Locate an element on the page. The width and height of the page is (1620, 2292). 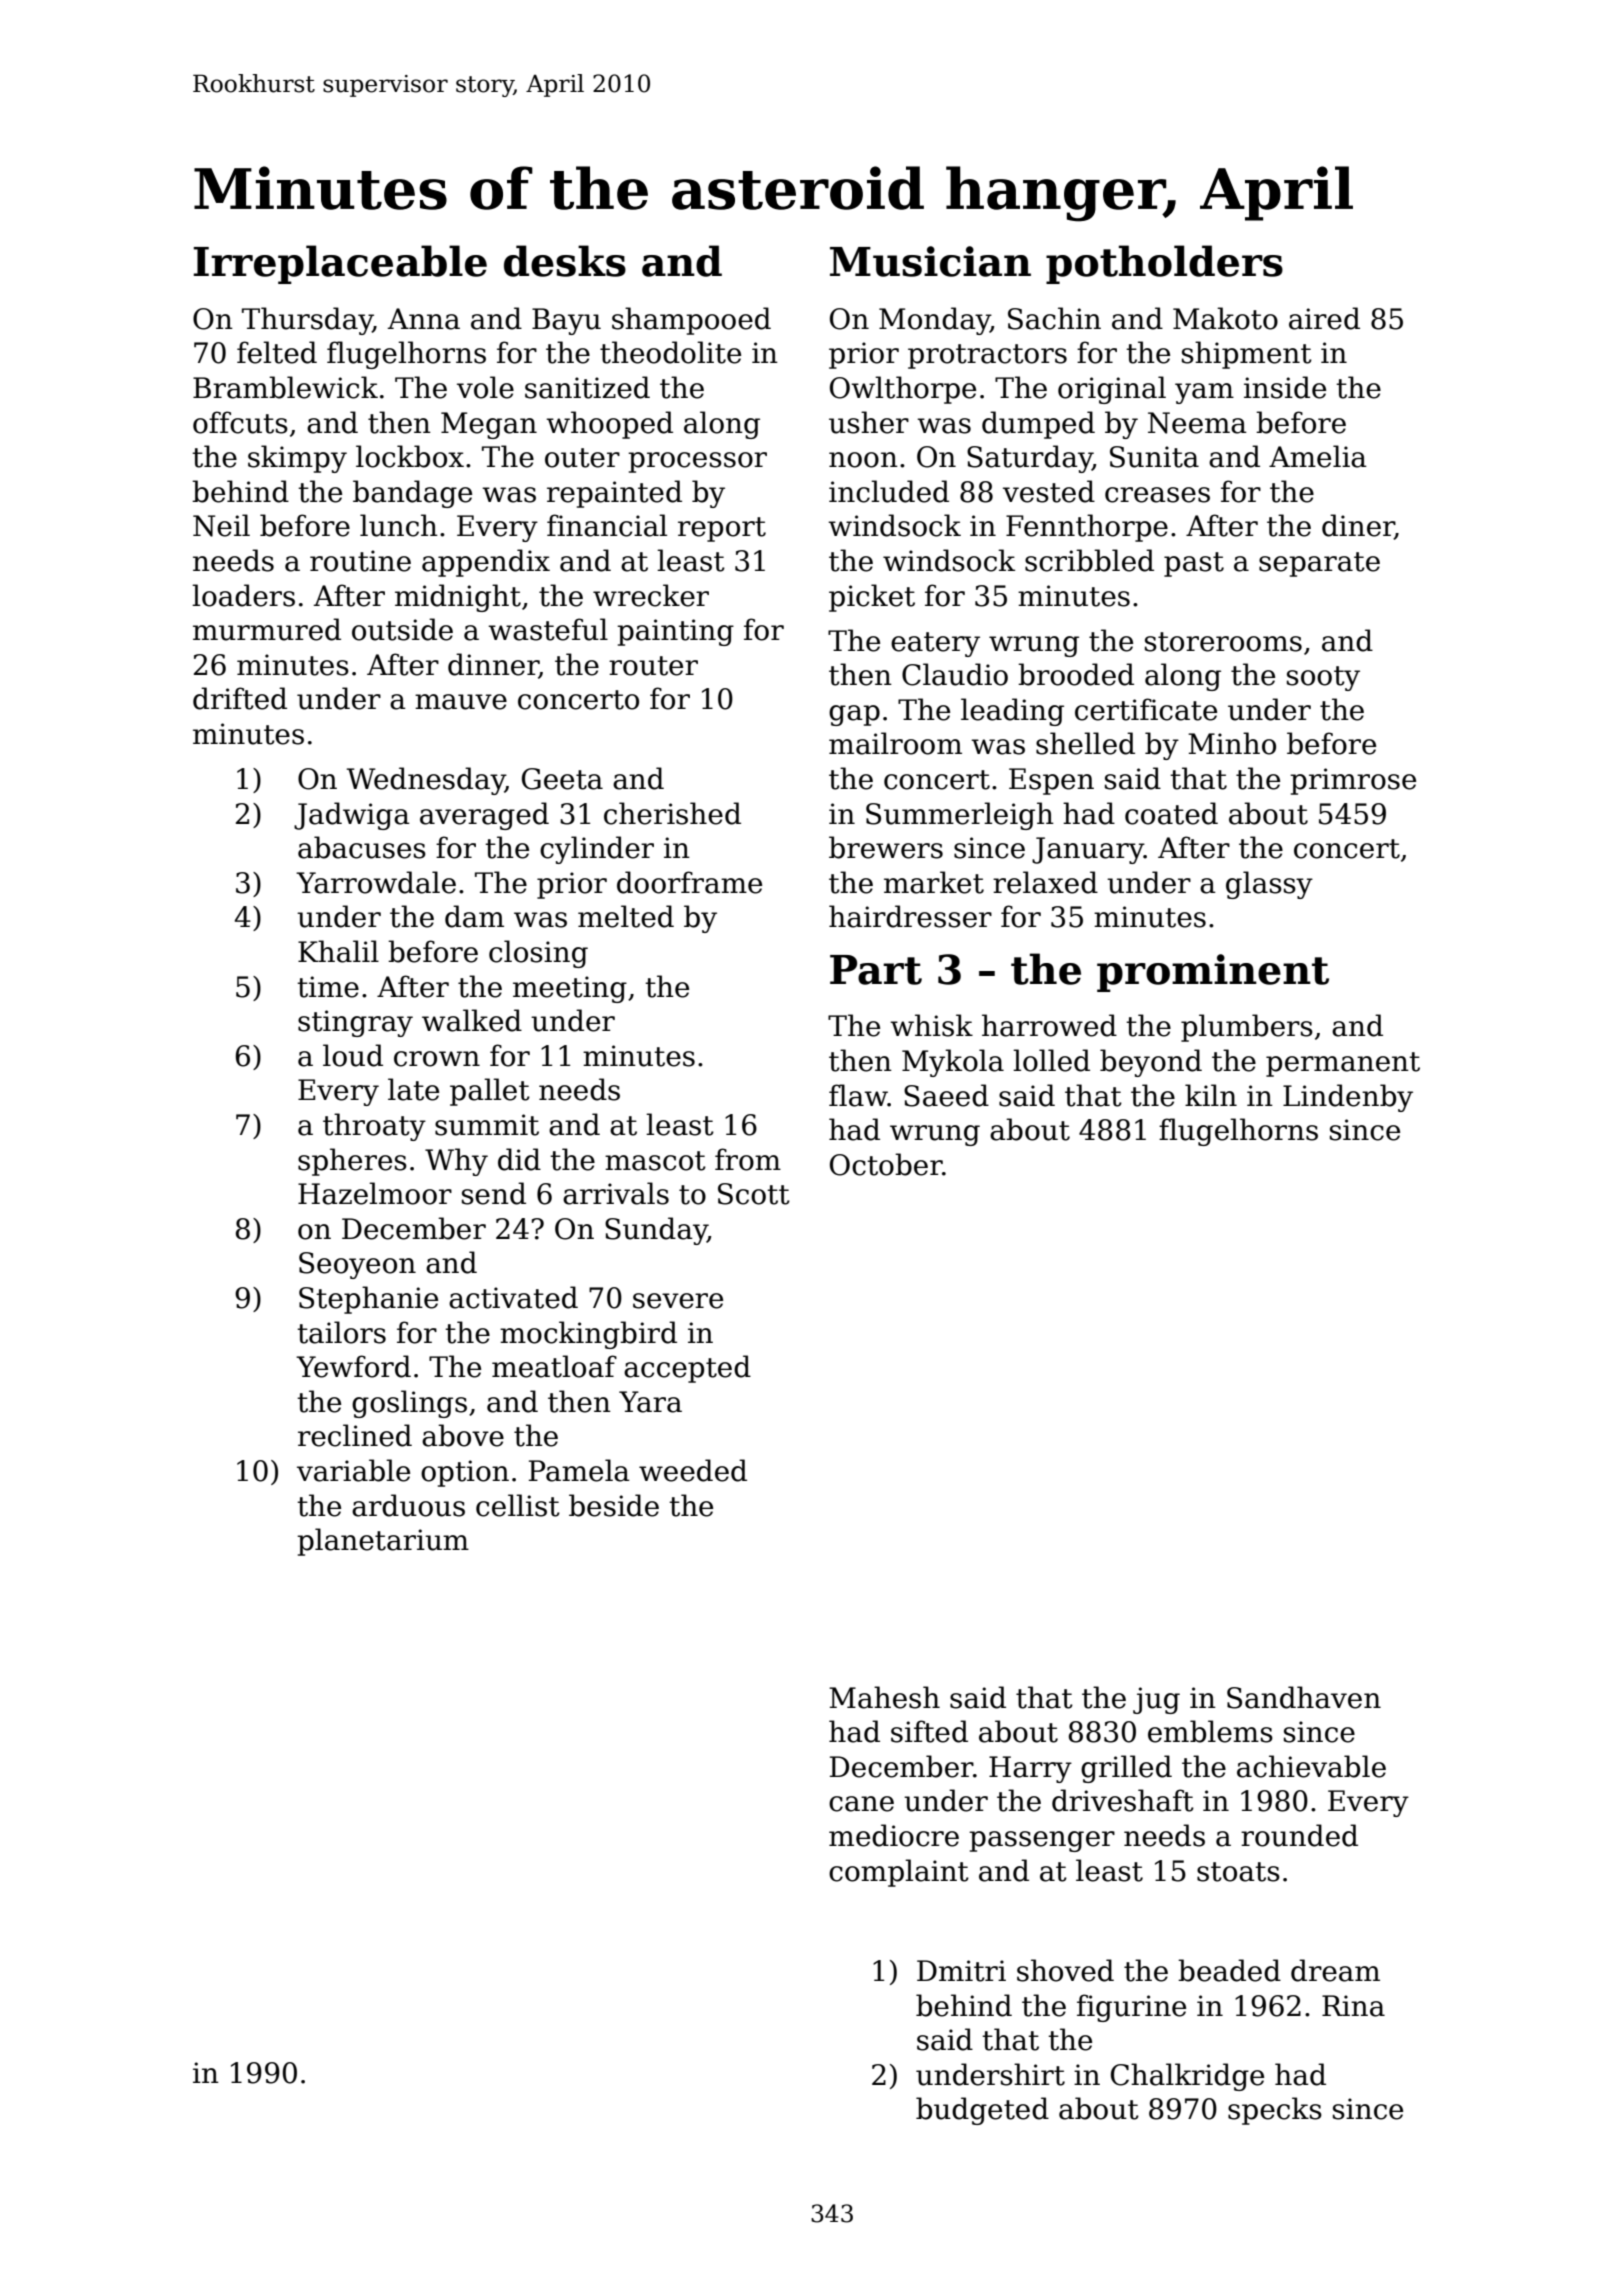
jug is located at coordinates (1156, 1700).
